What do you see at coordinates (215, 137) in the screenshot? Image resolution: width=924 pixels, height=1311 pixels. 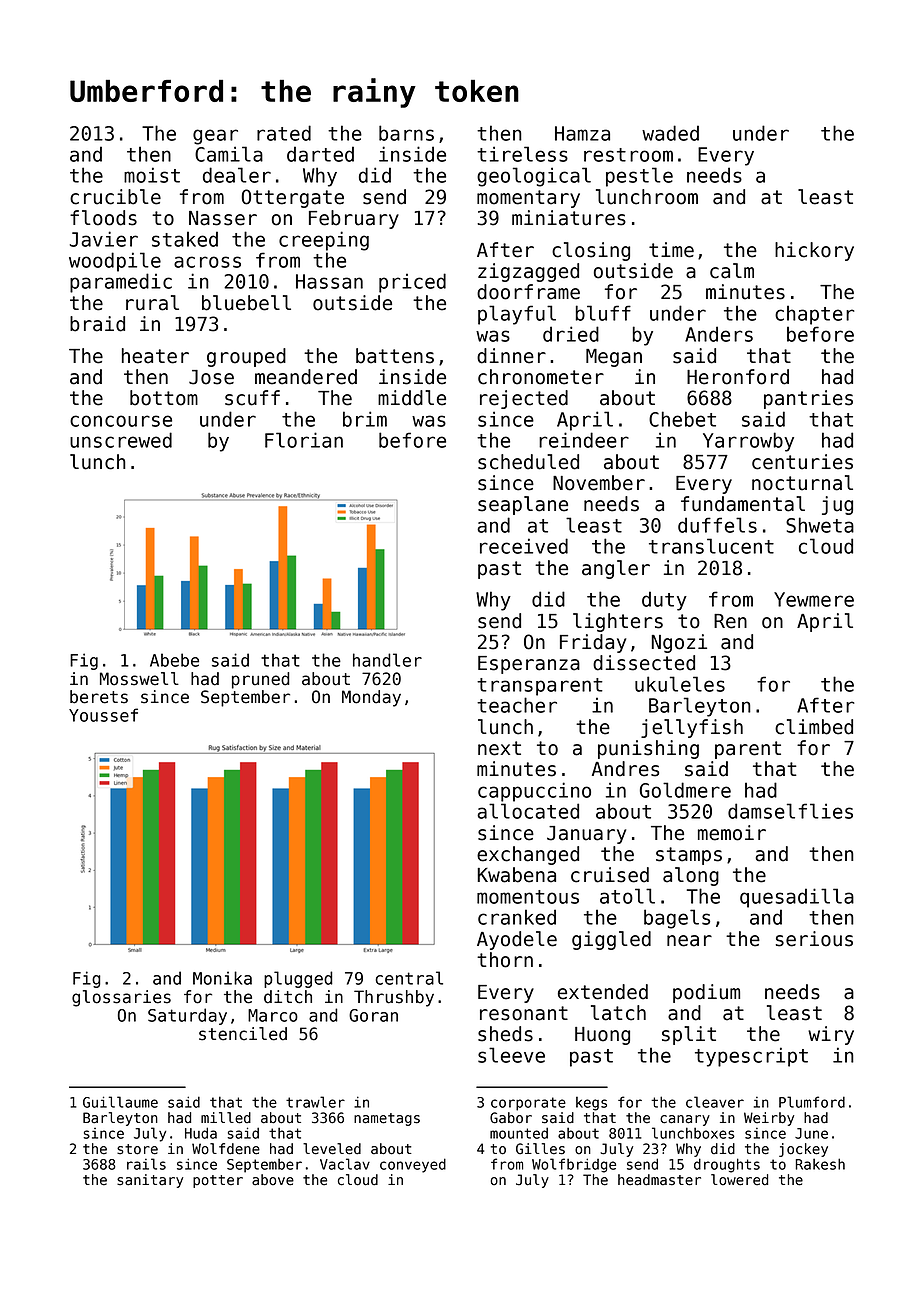 I see `gear` at bounding box center [215, 137].
